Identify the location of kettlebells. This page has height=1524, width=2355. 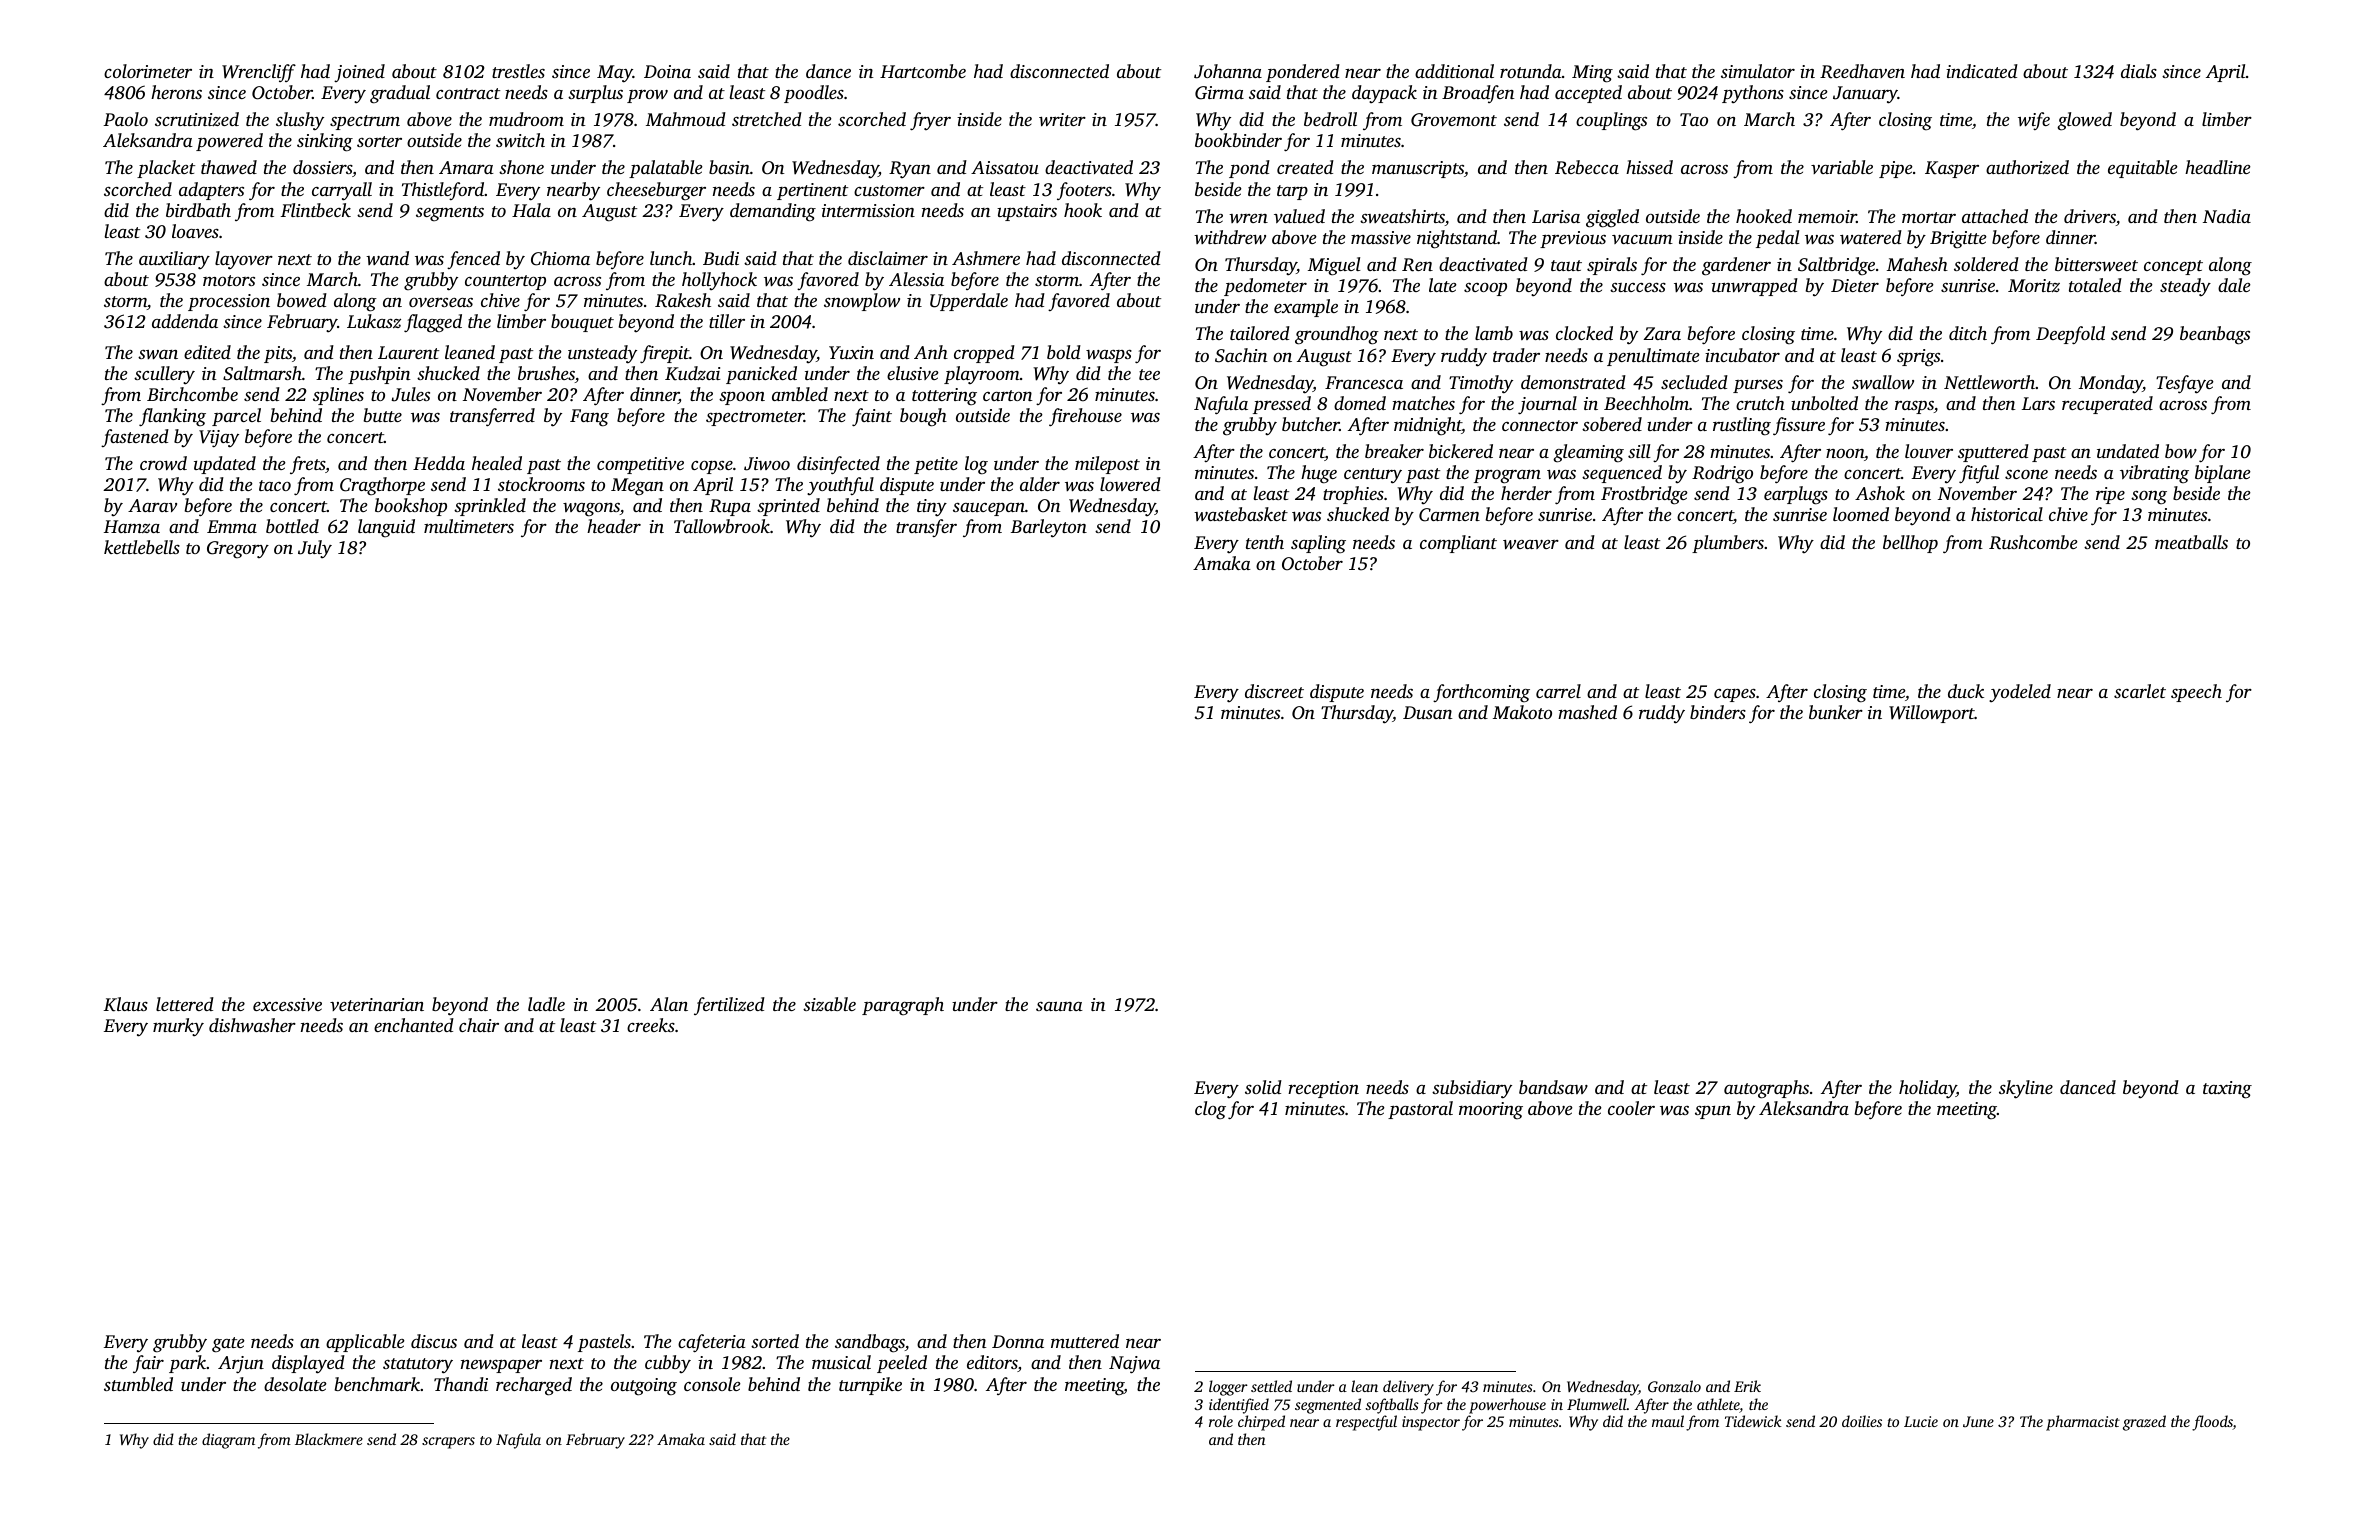
(142, 547).
